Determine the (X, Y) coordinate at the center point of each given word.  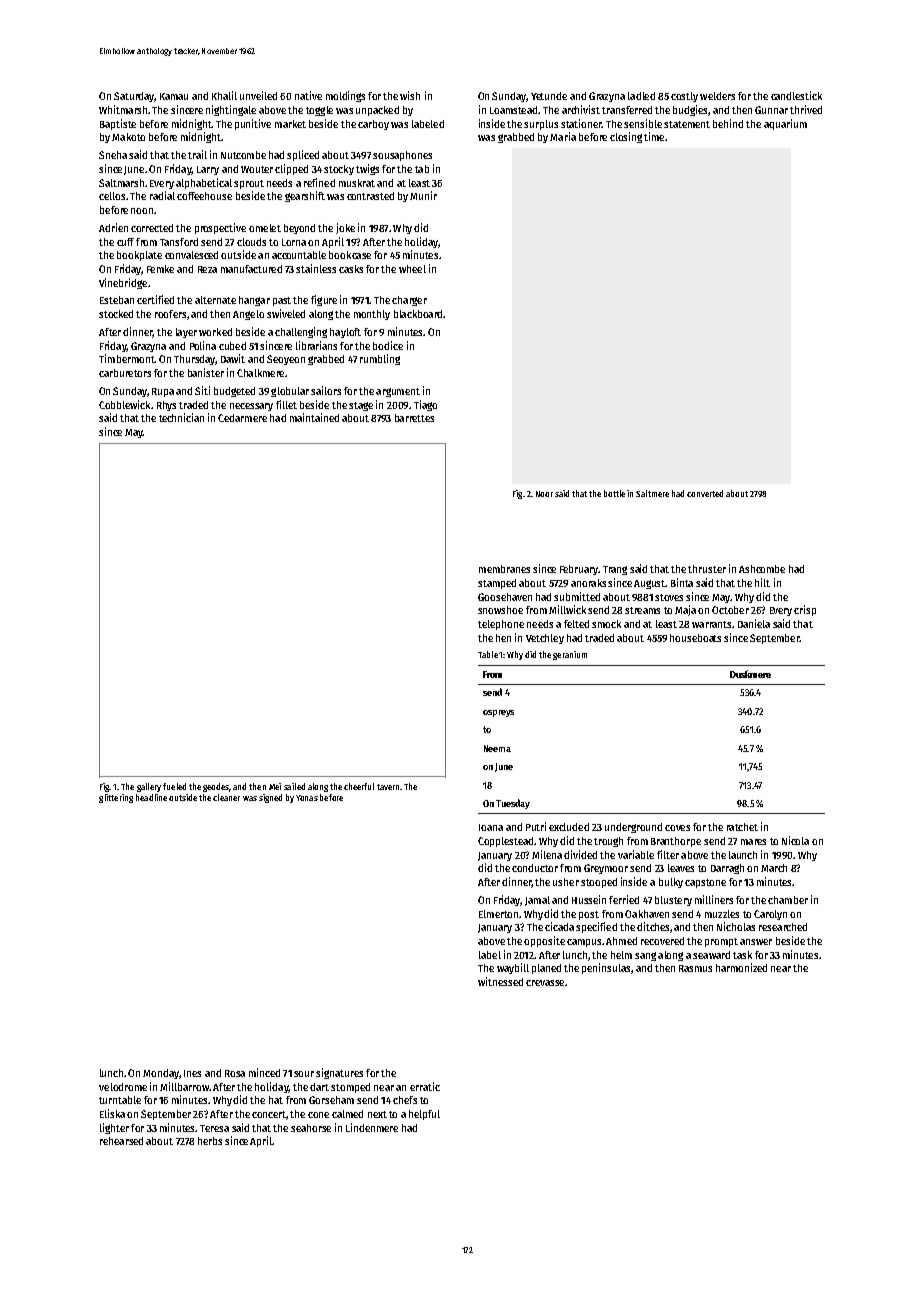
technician (181, 417)
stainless (316, 268)
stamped (497, 584)
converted (705, 493)
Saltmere (652, 493)
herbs (210, 1141)
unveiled (258, 95)
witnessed (500, 981)
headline (151, 797)
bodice (388, 345)
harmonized (741, 967)
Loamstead (513, 110)
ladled (641, 96)
